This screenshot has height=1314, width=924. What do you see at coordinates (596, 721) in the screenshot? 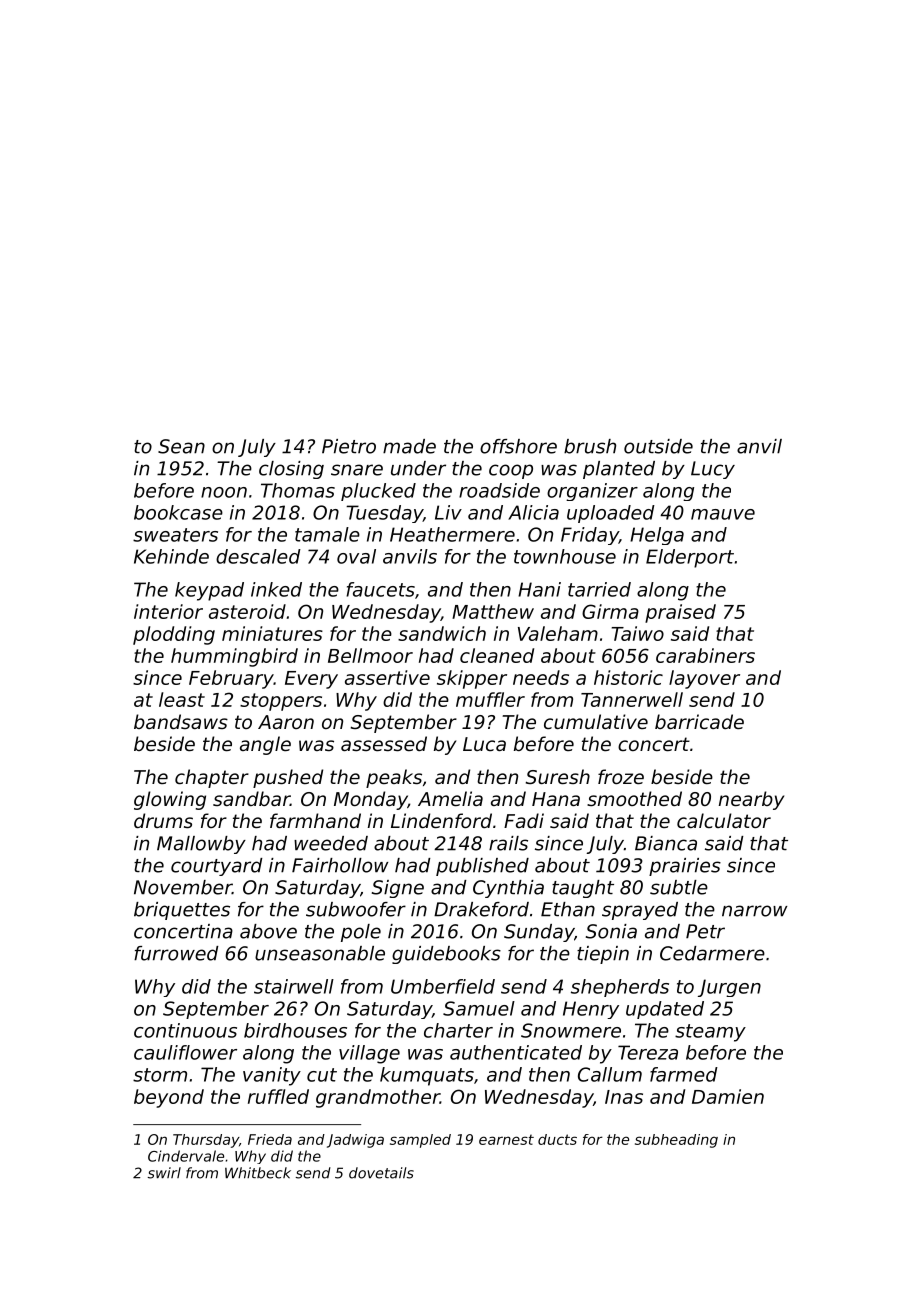
I see `cumulative` at bounding box center [596, 721].
